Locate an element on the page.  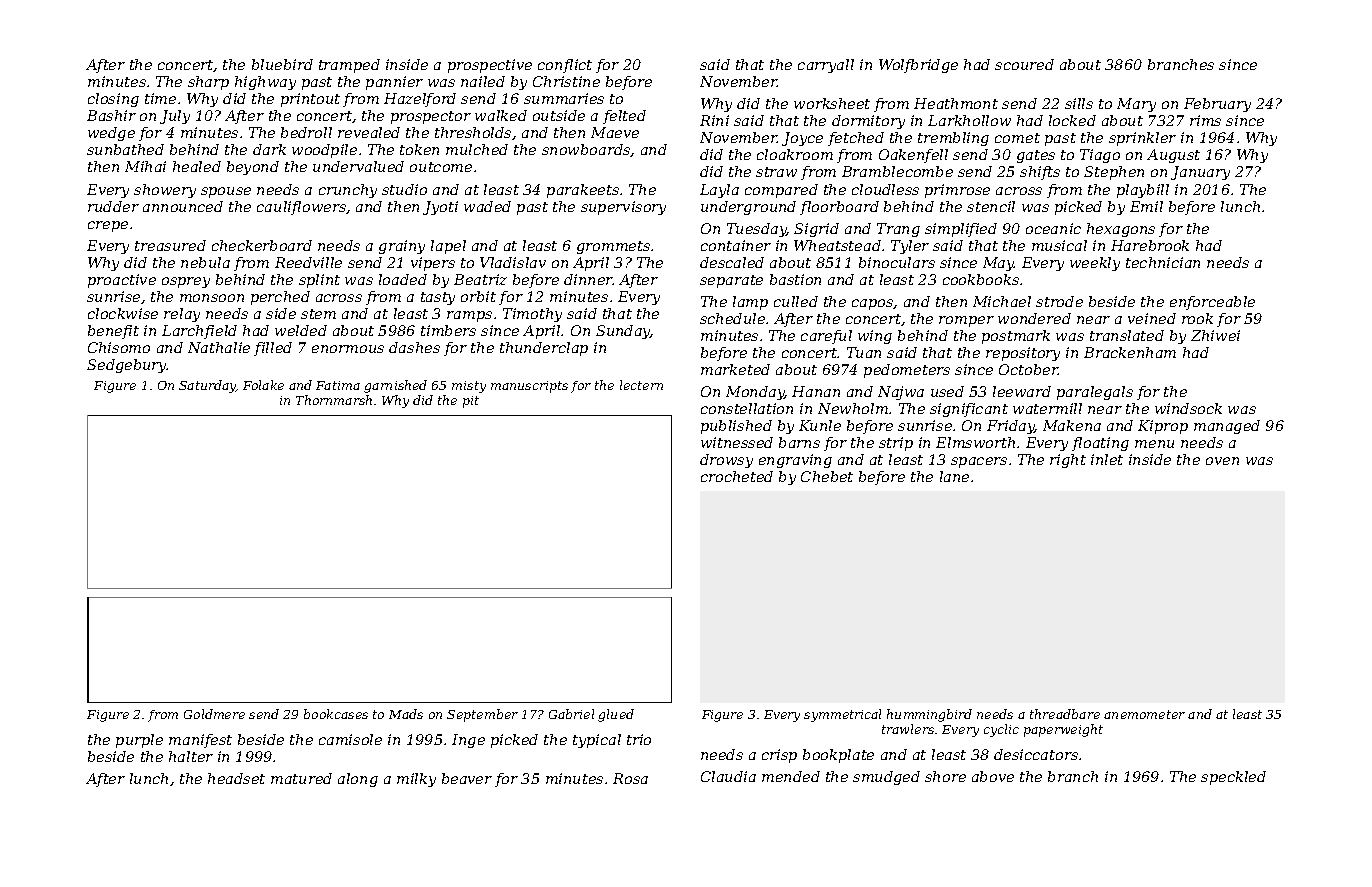
announced is located at coordinates (183, 206).
